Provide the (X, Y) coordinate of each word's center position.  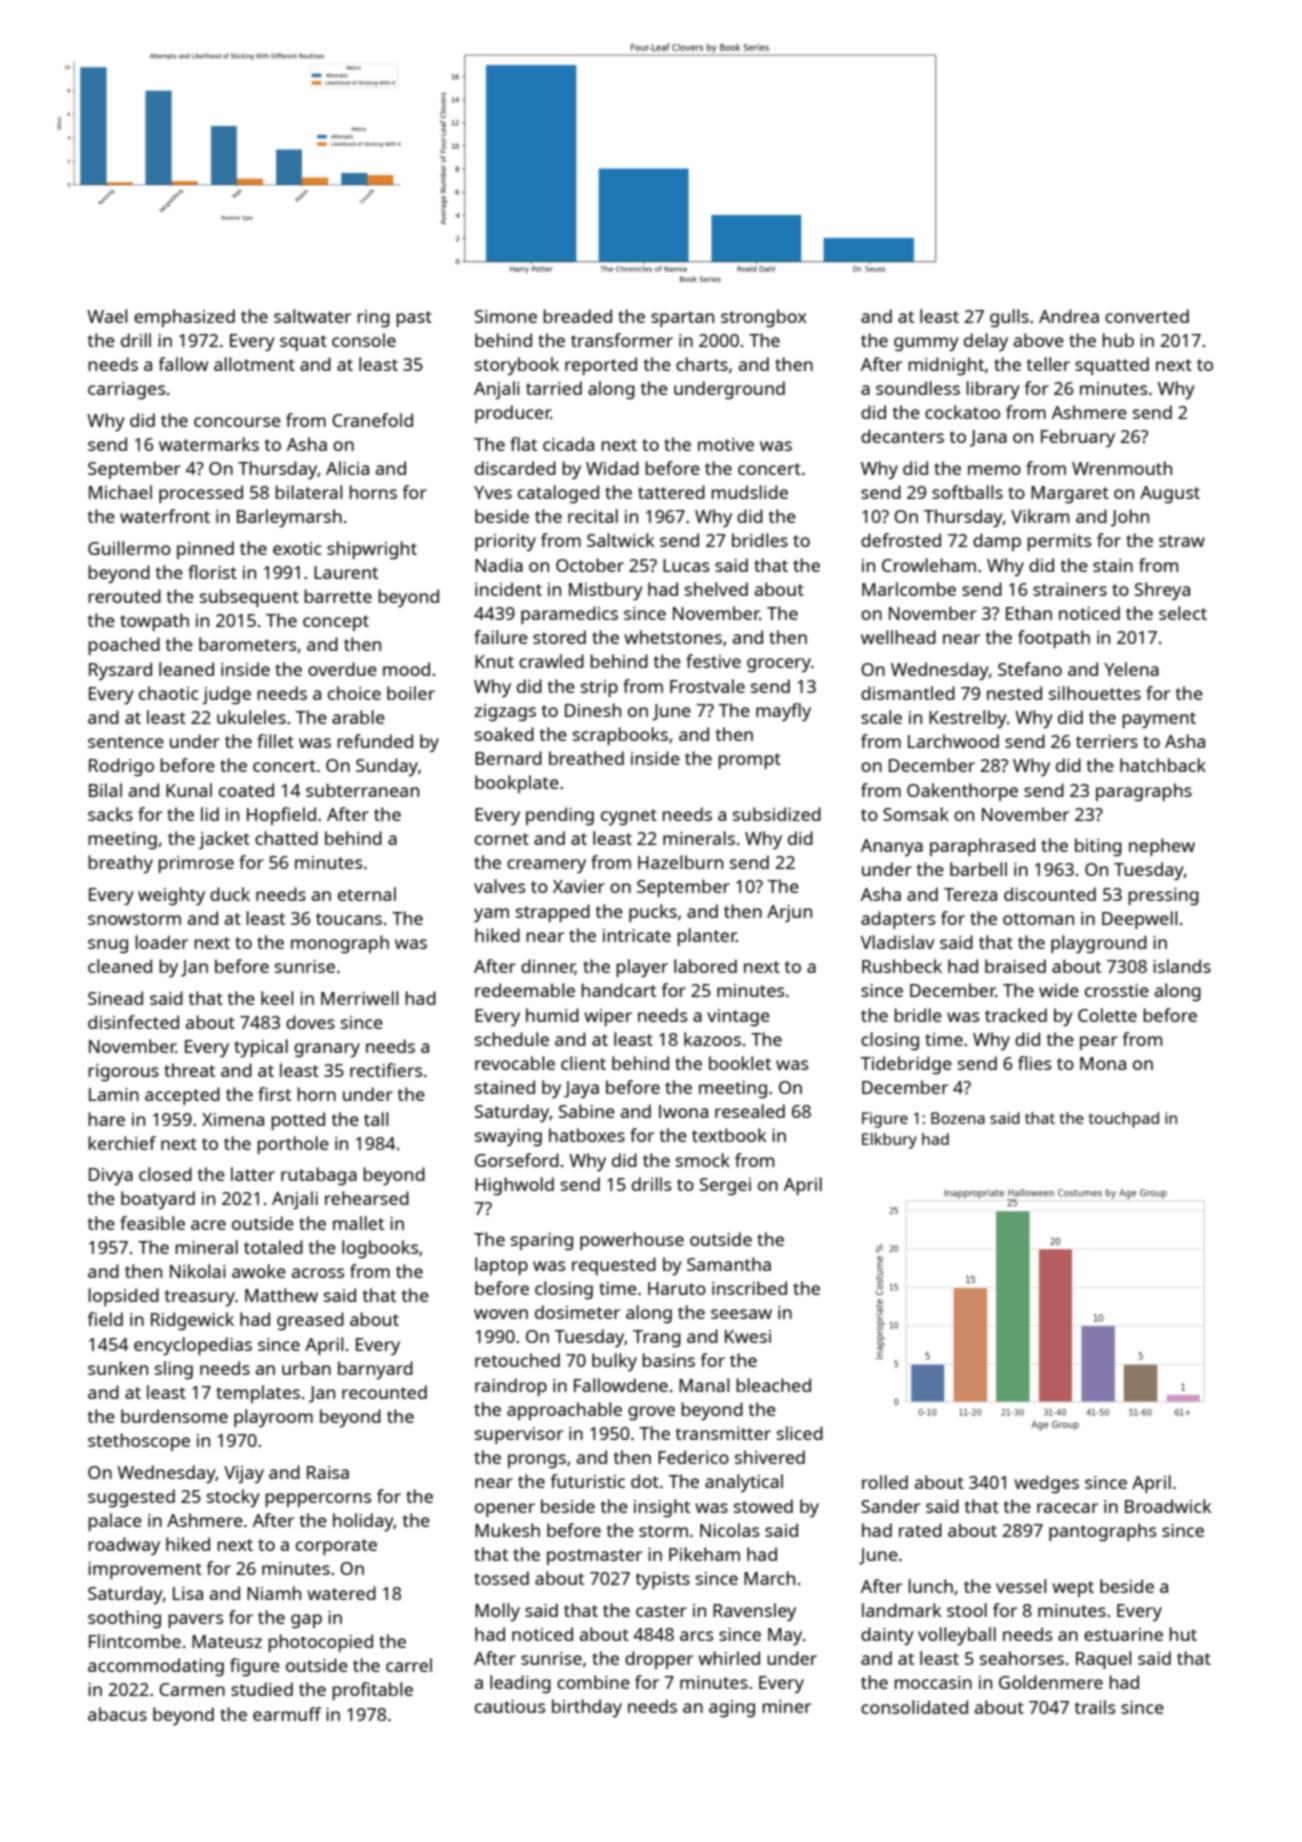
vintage (738, 1017)
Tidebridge (906, 1065)
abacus (117, 1714)
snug (108, 946)
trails (1095, 1707)
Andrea (1069, 316)
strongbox (764, 318)
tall (376, 1119)
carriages (126, 390)
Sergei (725, 1186)
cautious (510, 1706)
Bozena (958, 1118)
